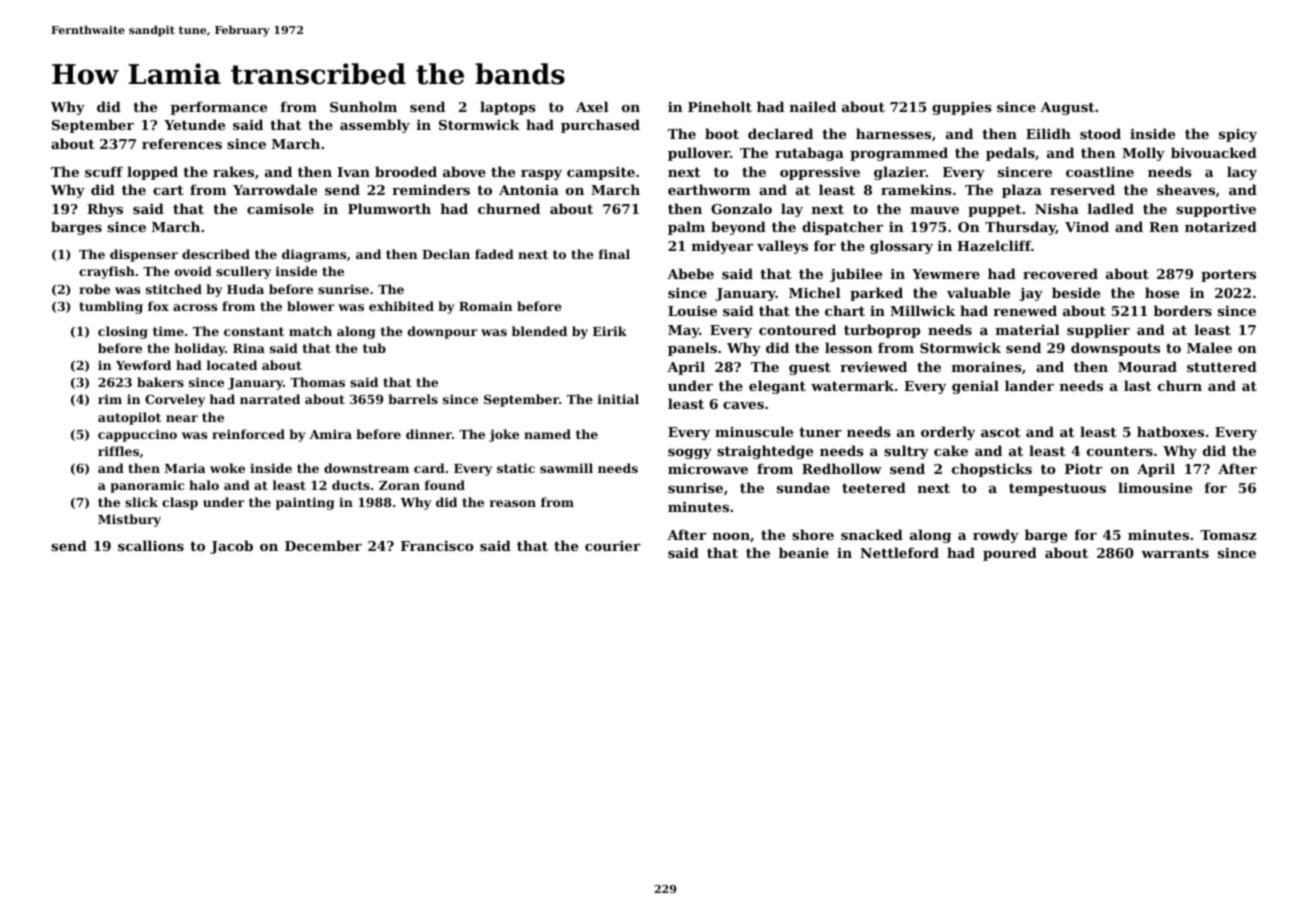 The height and width of the image is (924, 1308). Describe the element at coordinates (975, 387) in the image. I see `genial` at that location.
